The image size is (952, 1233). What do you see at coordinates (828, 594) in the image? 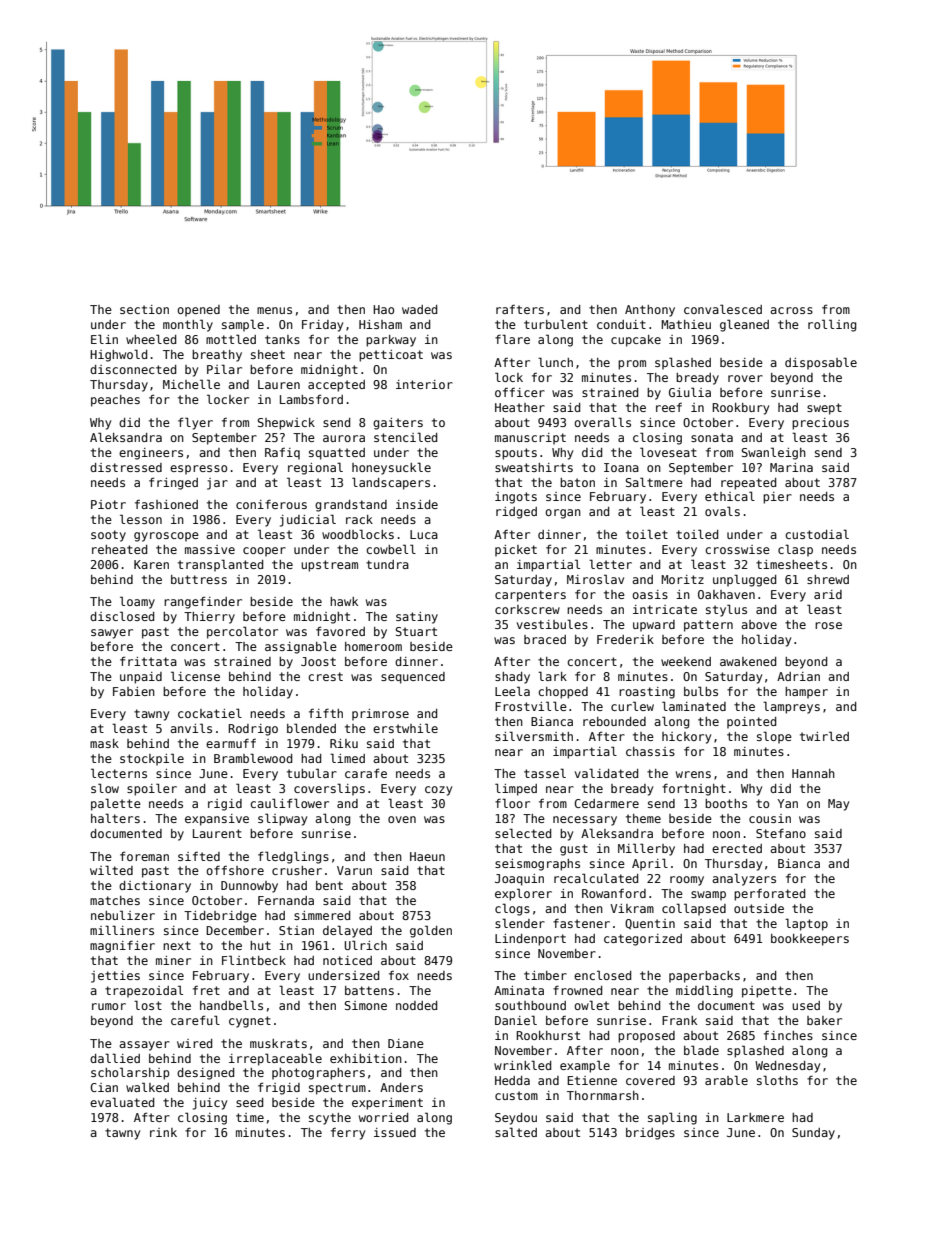
I see `arid` at bounding box center [828, 594].
